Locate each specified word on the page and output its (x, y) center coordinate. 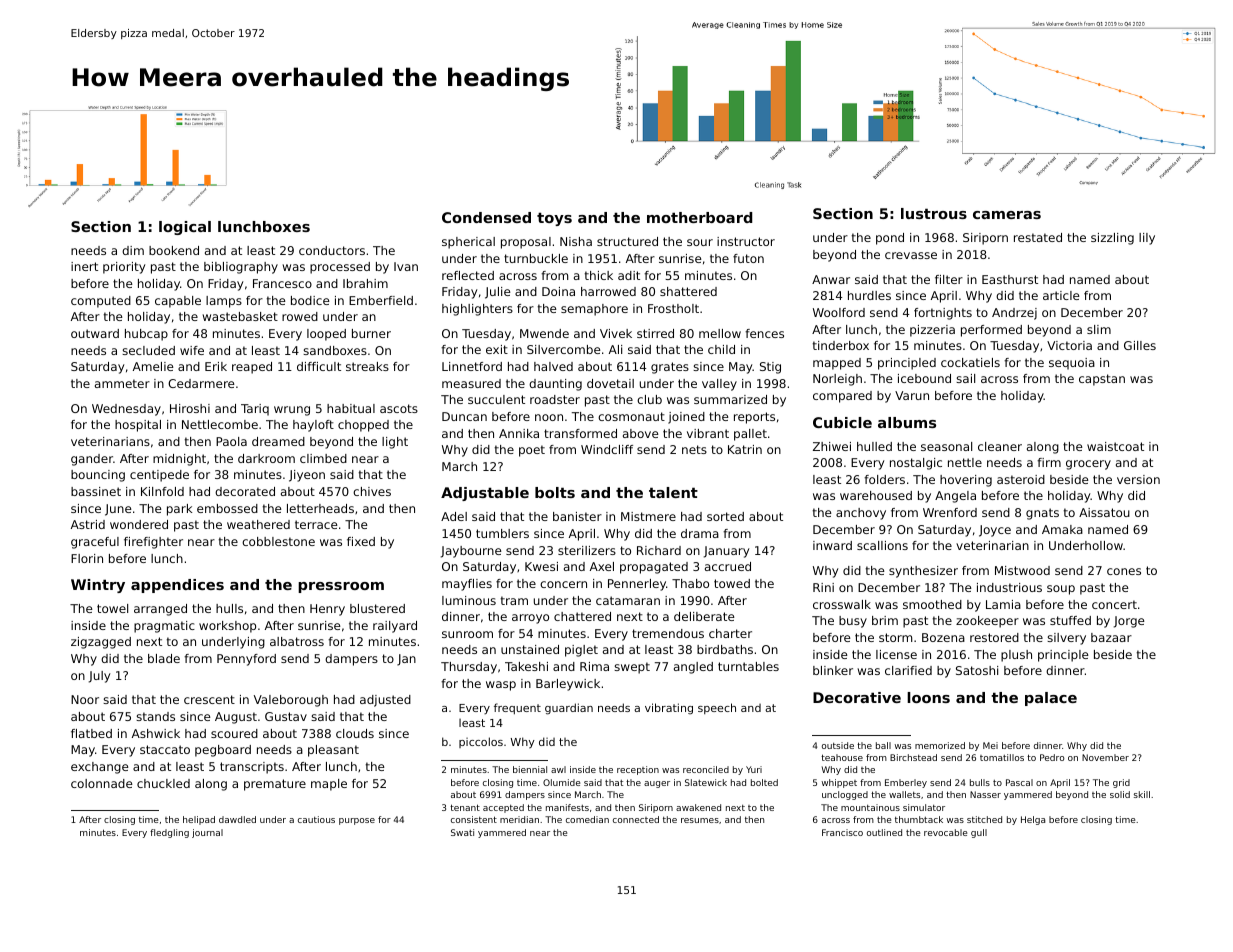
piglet (581, 651)
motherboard (699, 217)
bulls (980, 782)
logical (185, 228)
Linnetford (472, 366)
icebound (924, 378)
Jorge (1129, 622)
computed (101, 302)
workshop (227, 627)
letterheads (320, 508)
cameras (1007, 215)
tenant (465, 807)
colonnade (102, 783)
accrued (728, 566)
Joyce (995, 531)
